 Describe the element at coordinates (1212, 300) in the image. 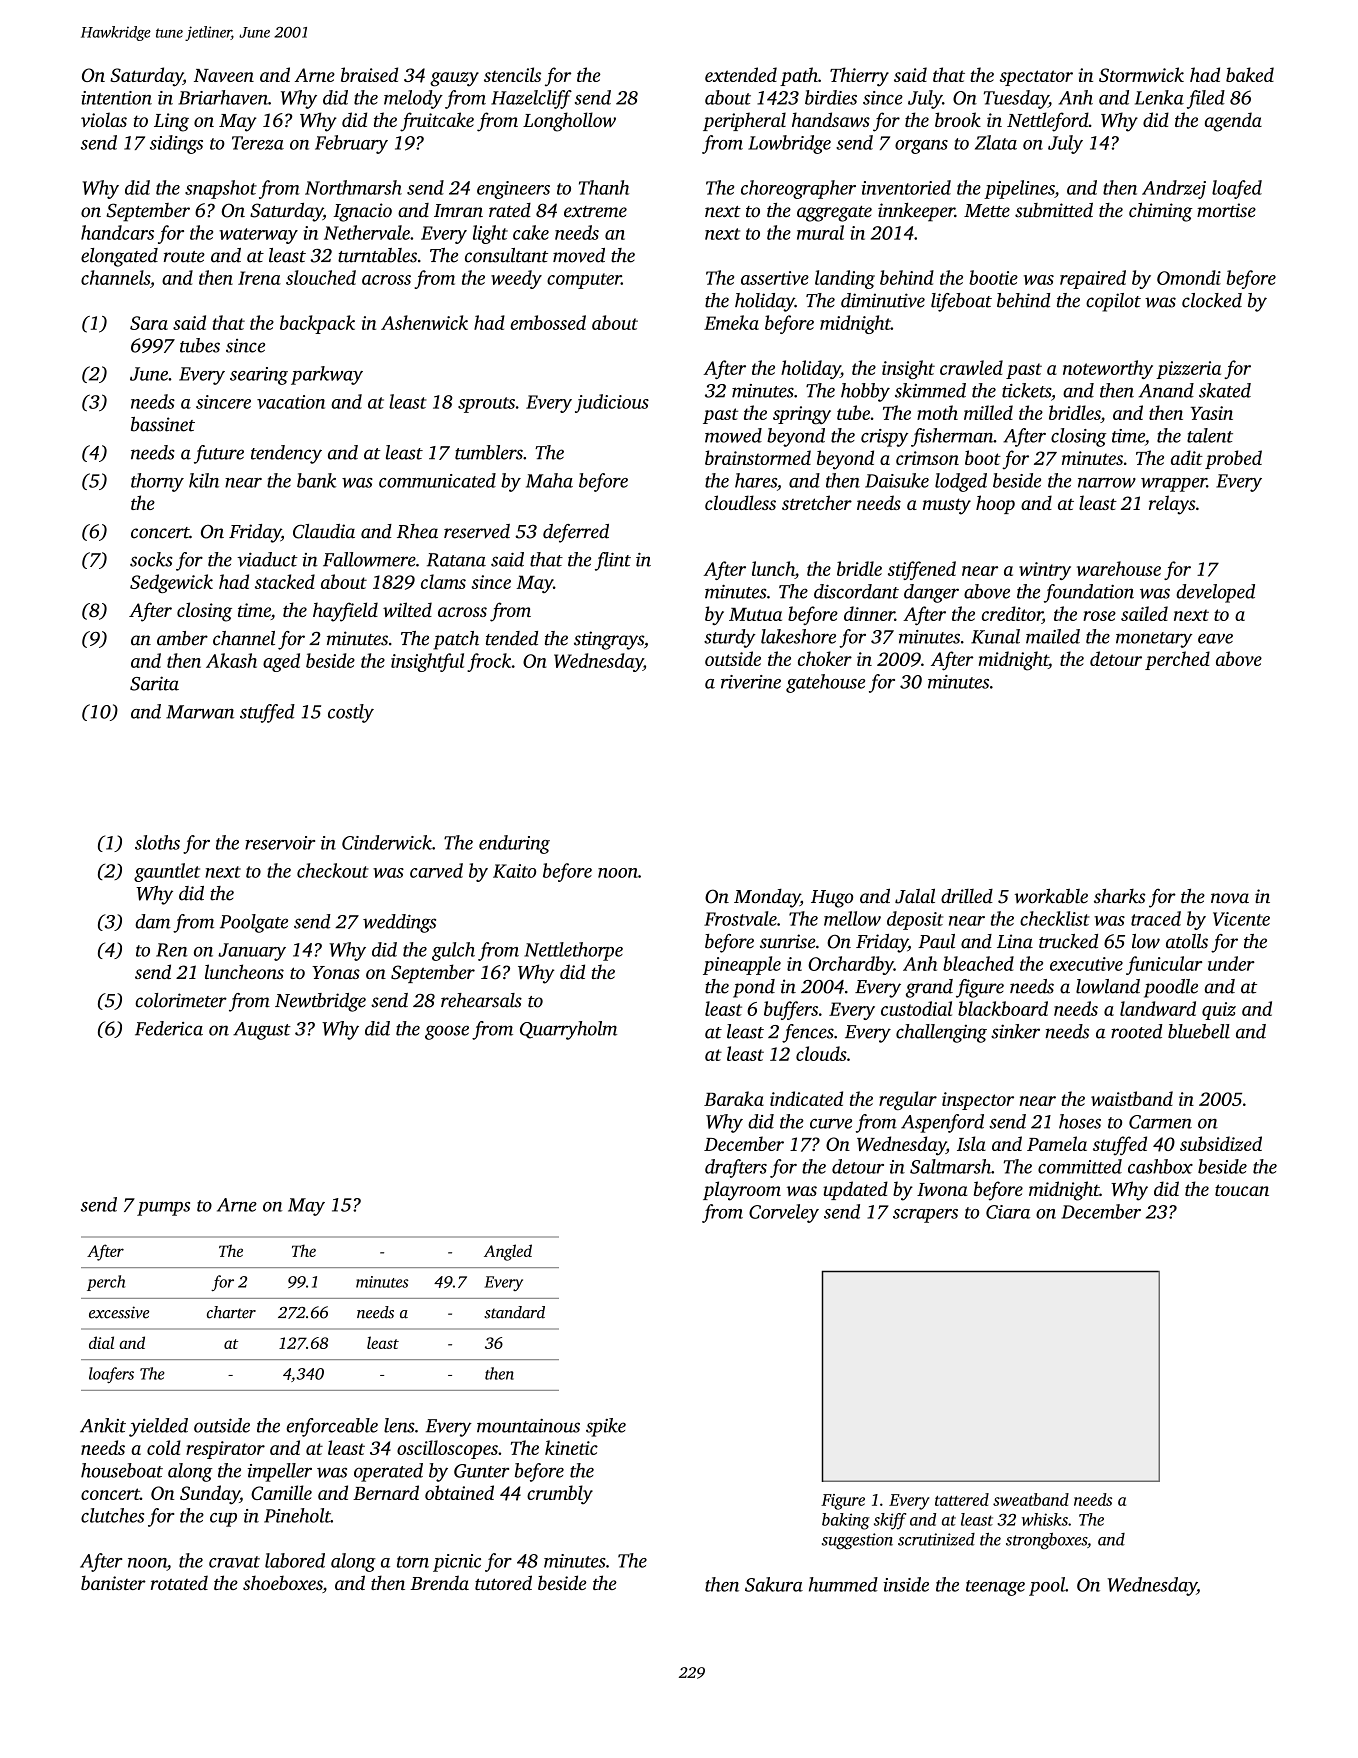

I see `clocked` at that location.
